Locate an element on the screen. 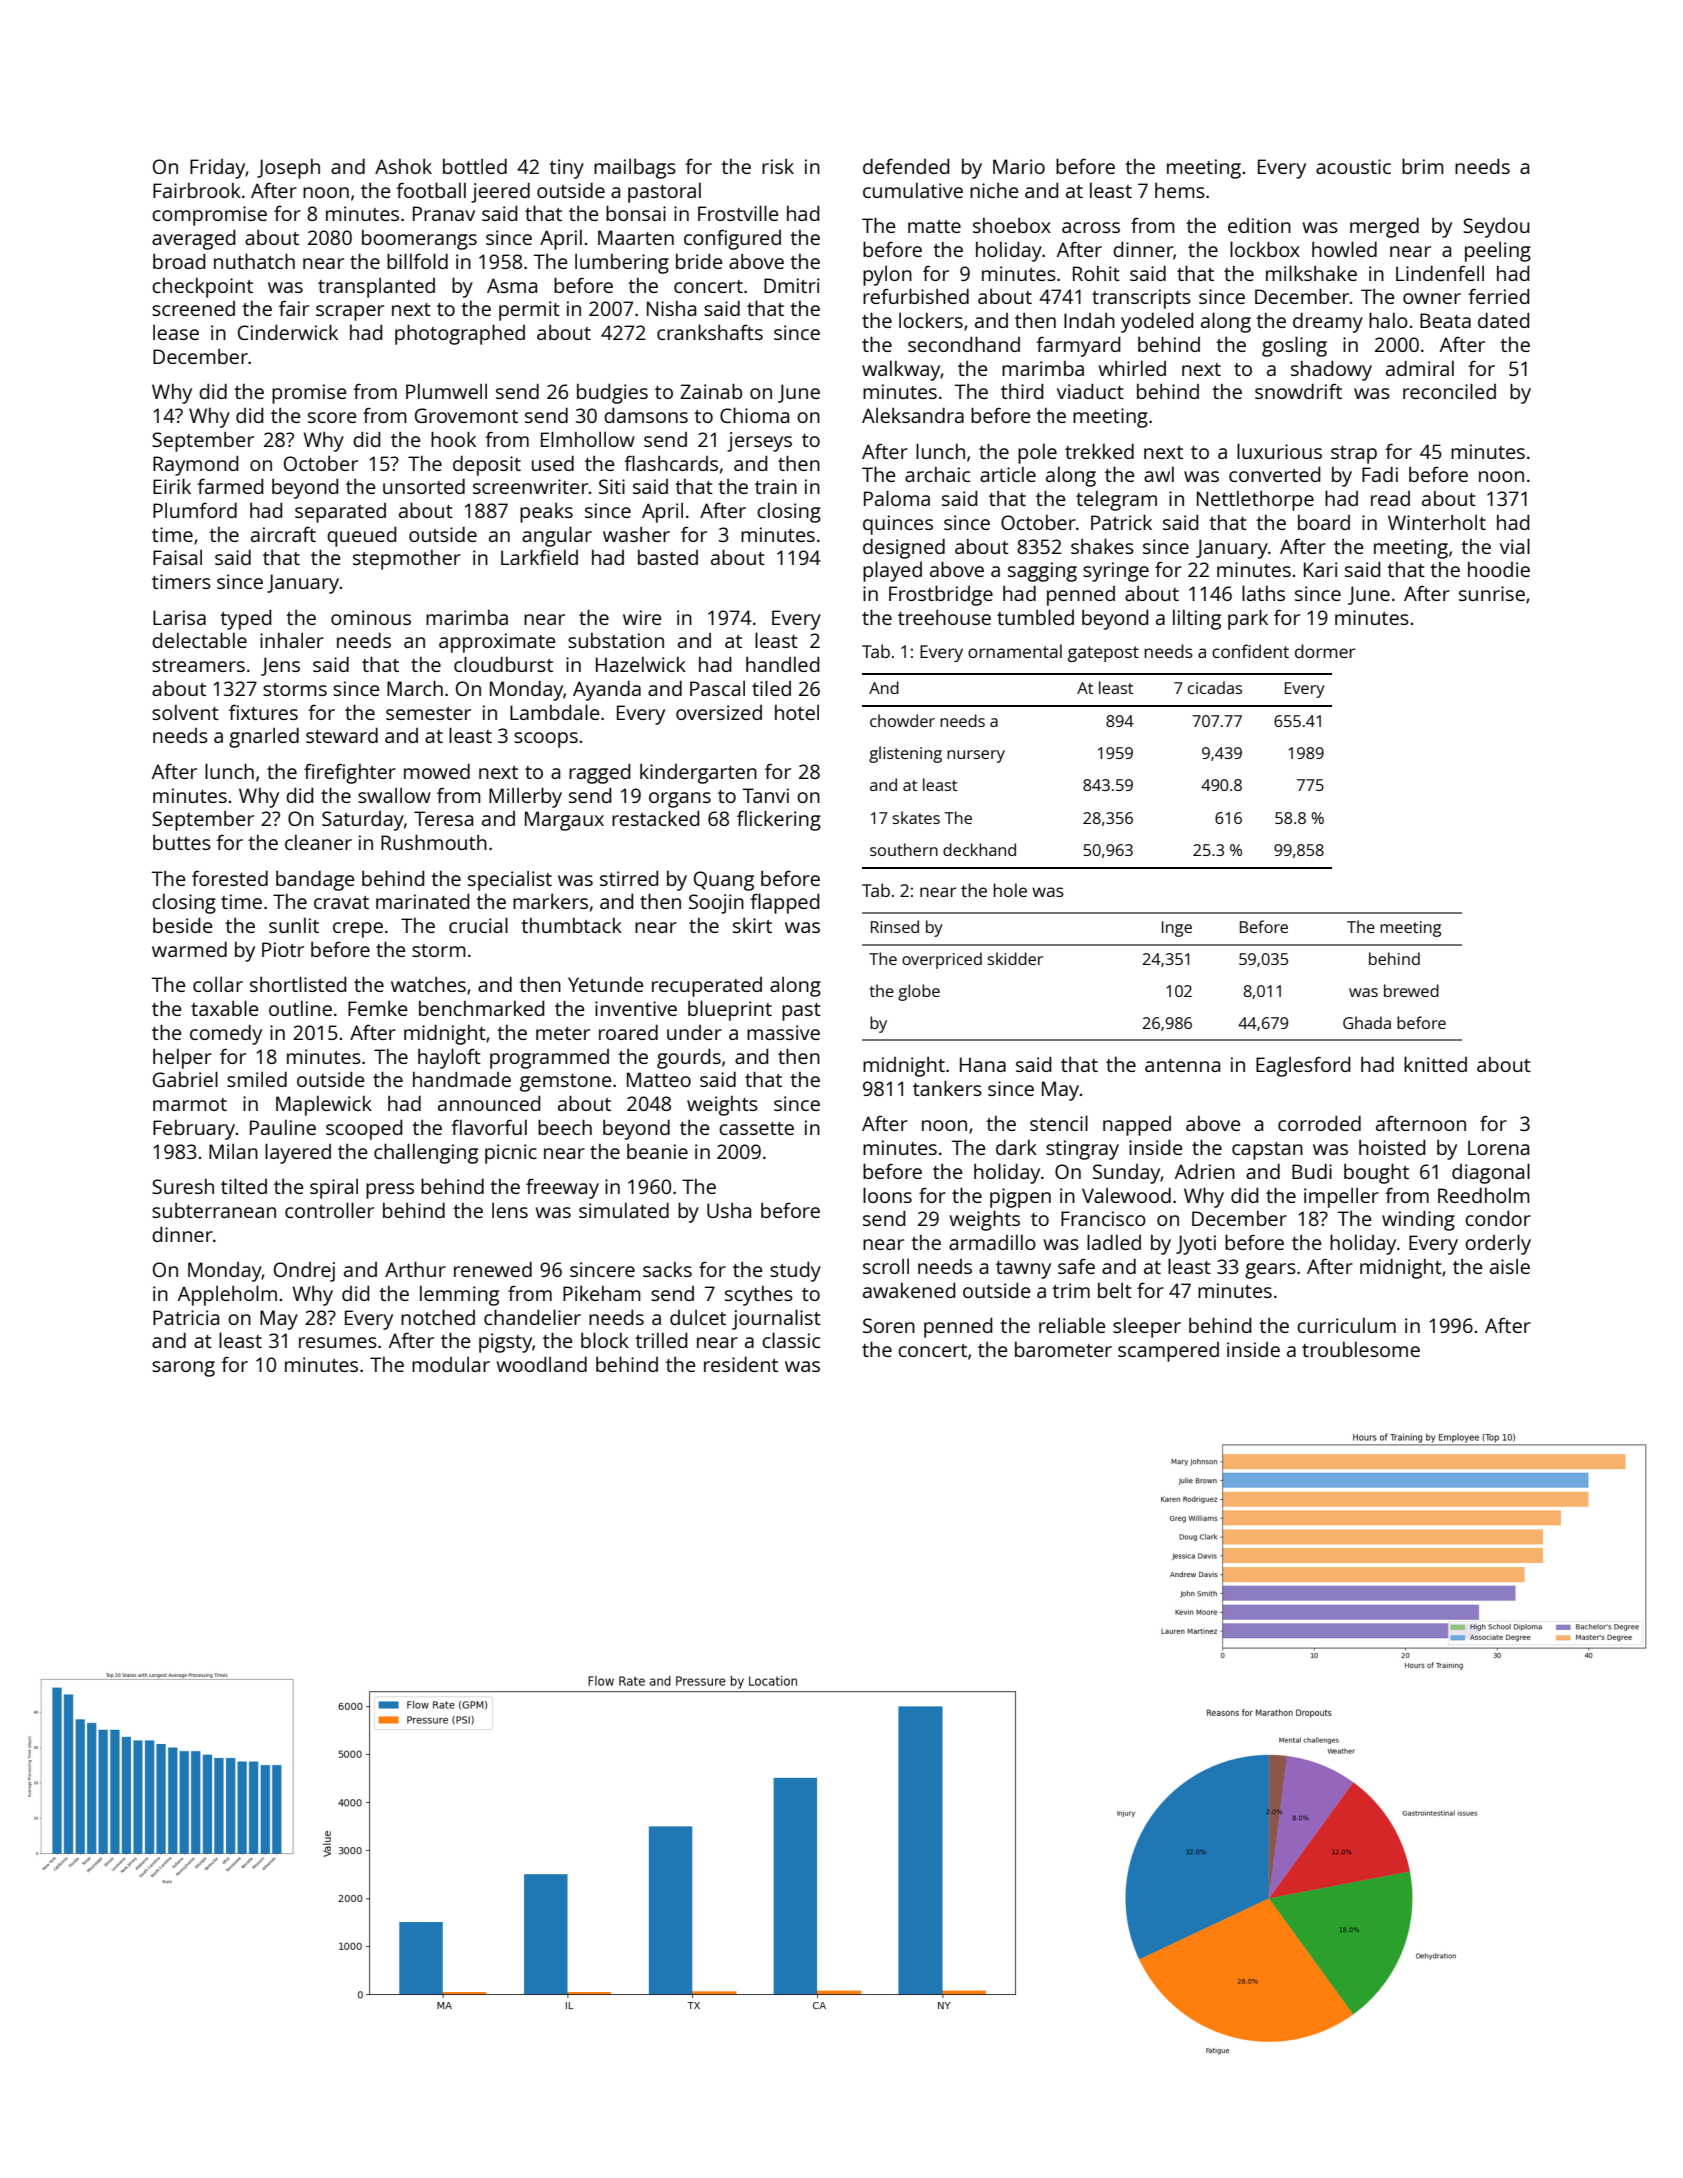 This screenshot has width=1683, height=2178. Eirik is located at coordinates (172, 486).
